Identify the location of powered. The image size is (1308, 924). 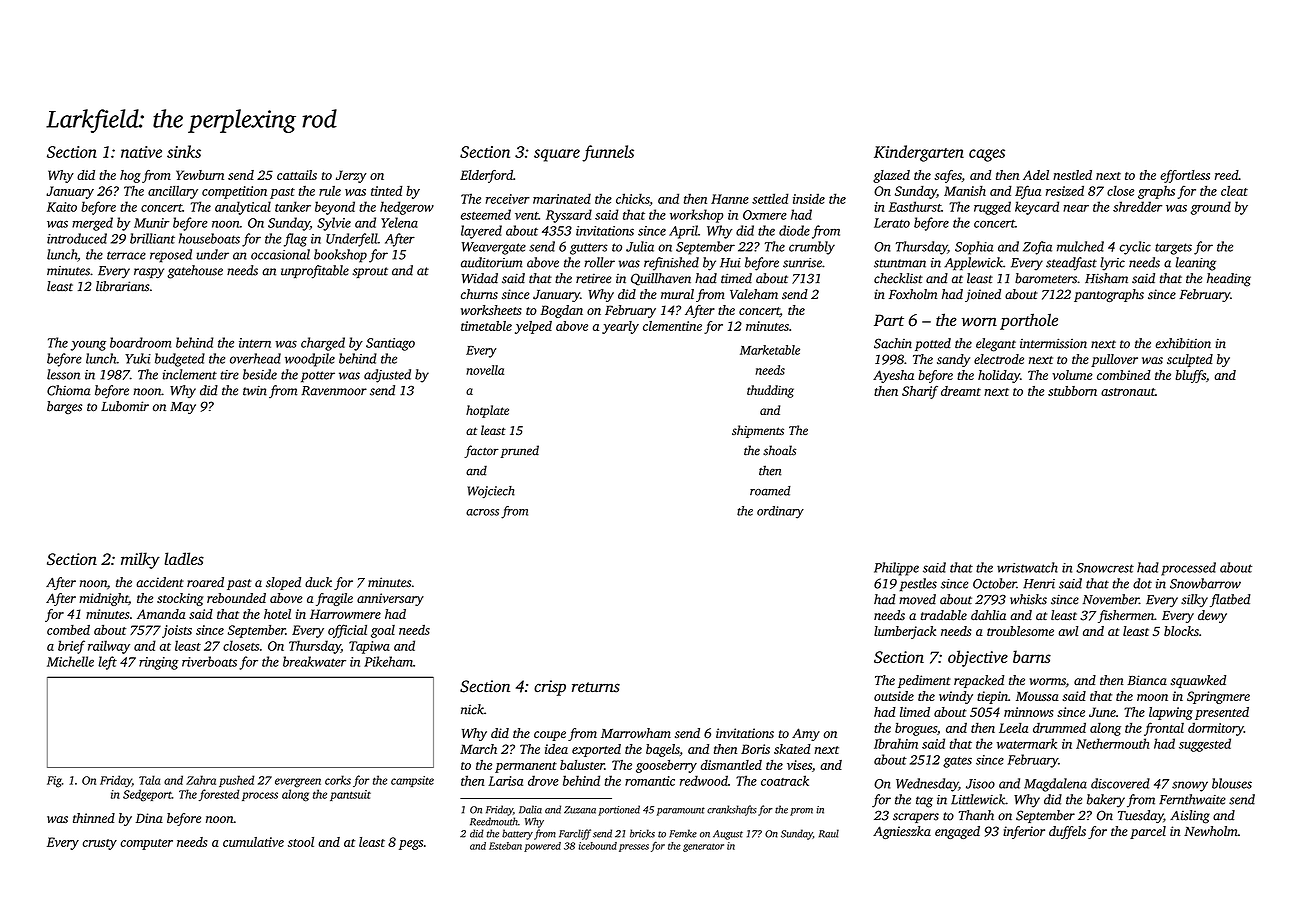
(542, 847).
